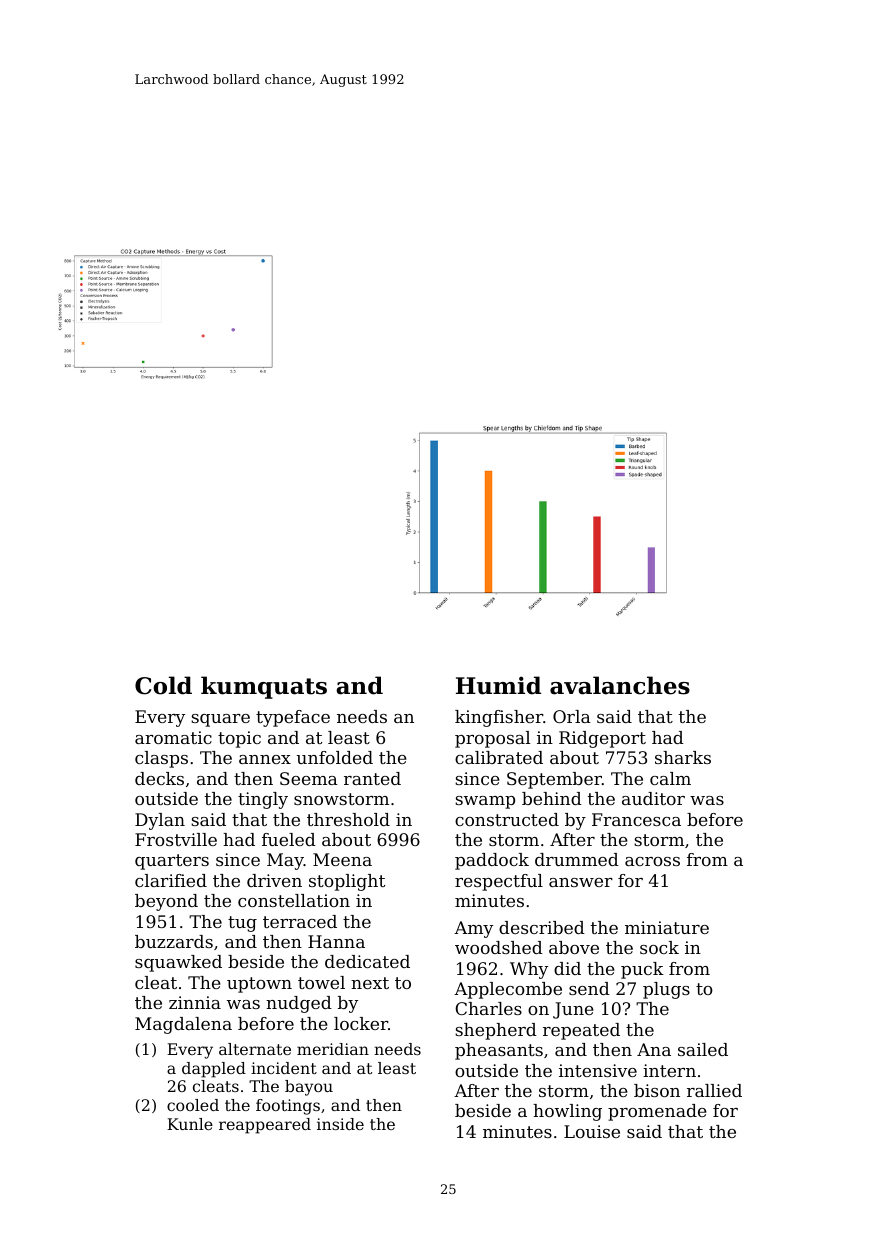 This document has height=1248, width=880. Describe the element at coordinates (620, 685) in the document. I see `avalanches` at that location.
